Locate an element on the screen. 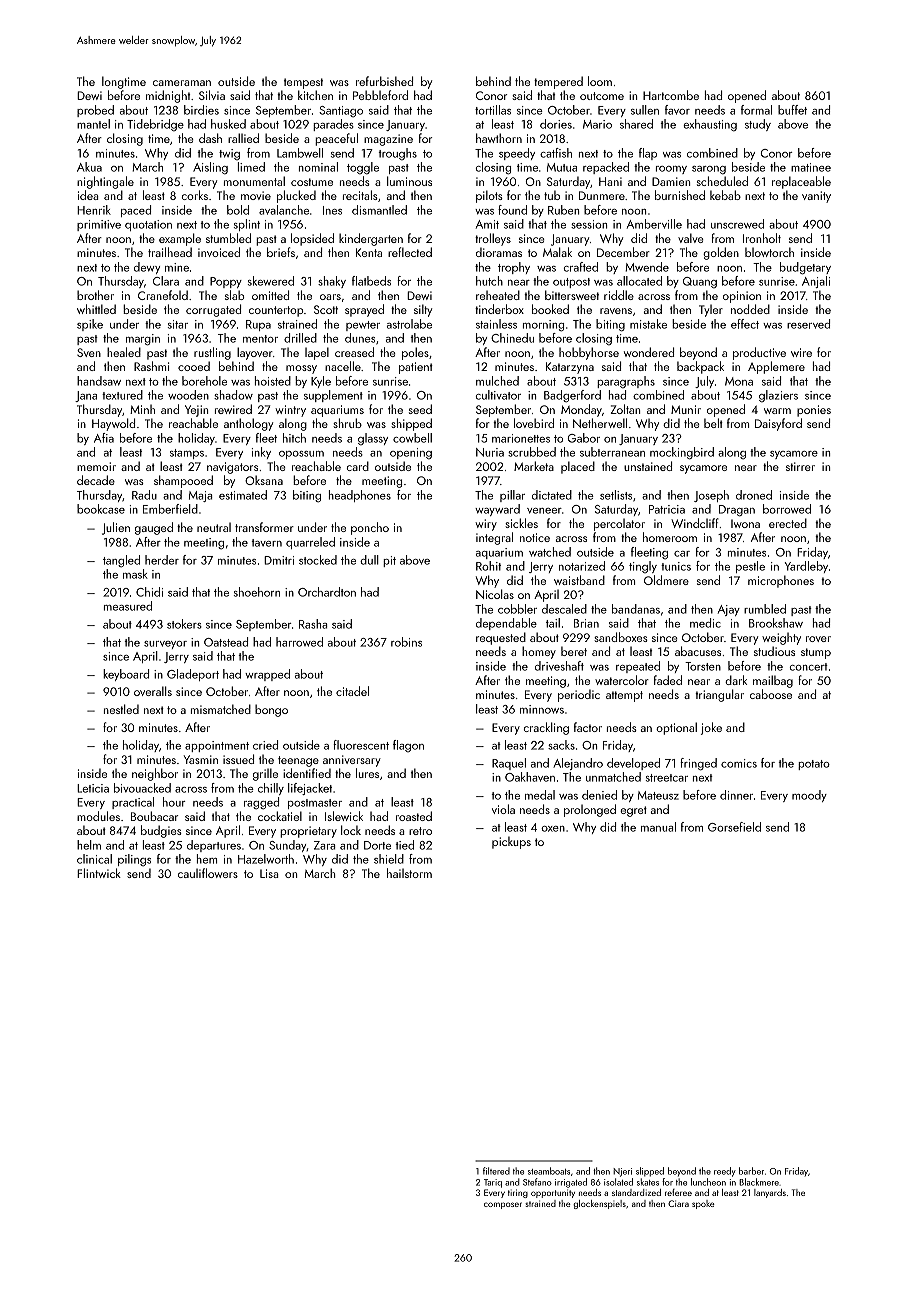 The width and height of the screenshot is (908, 1316). cameraman is located at coordinates (182, 83).
